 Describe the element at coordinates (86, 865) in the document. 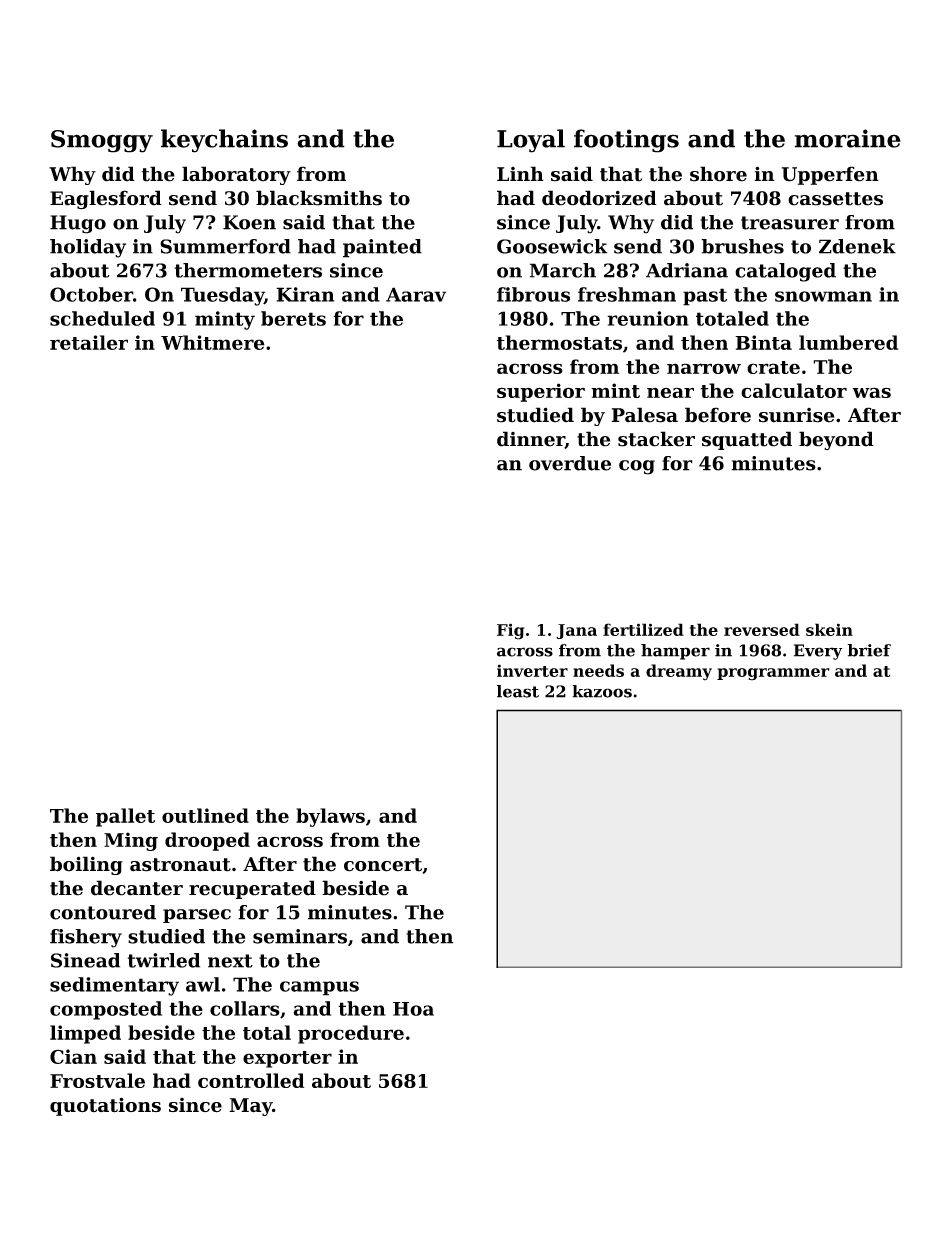

I see `boiling` at that location.
